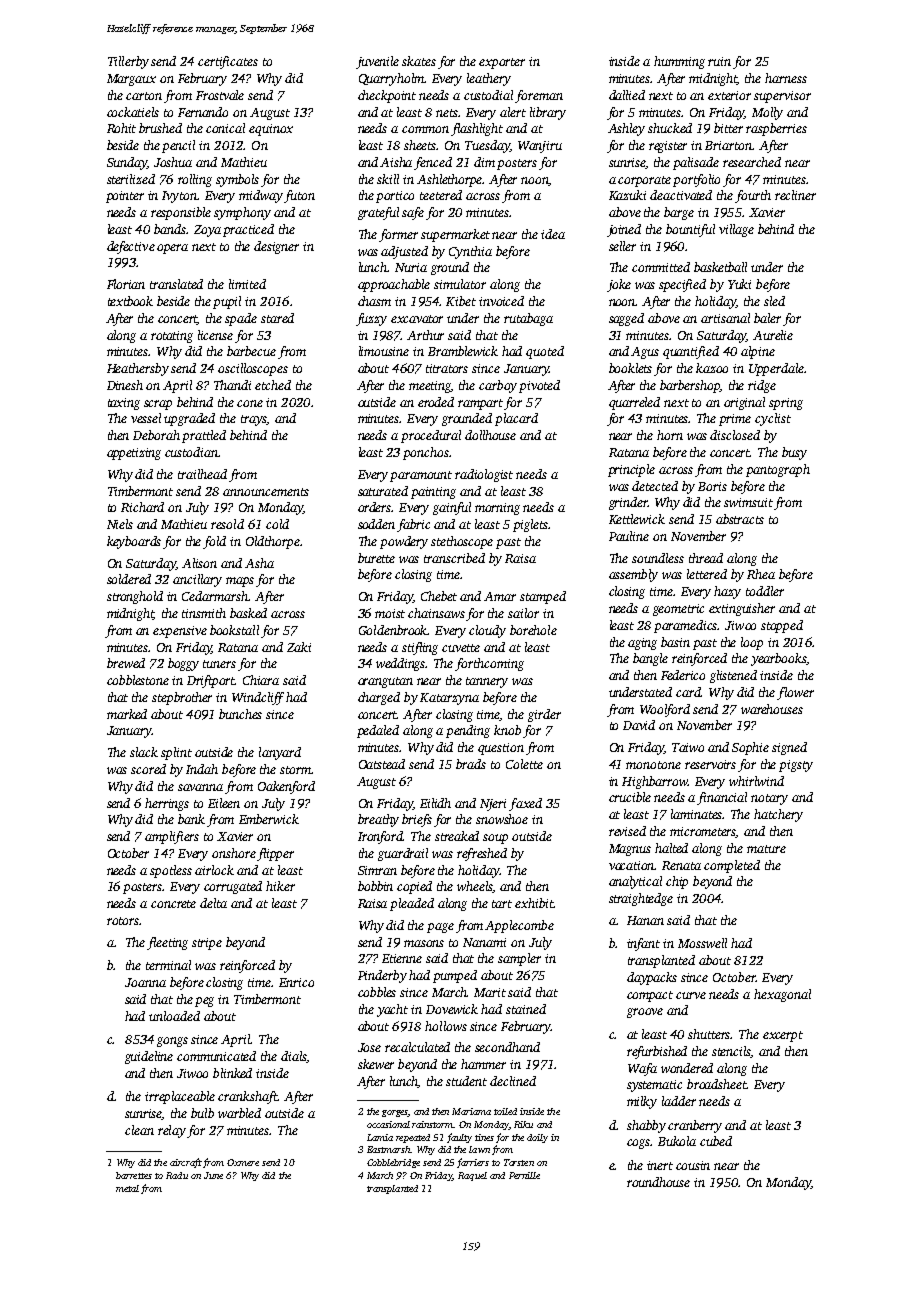 The height and width of the screenshot is (1308, 924). I want to click on guardrail, so click(403, 854).
